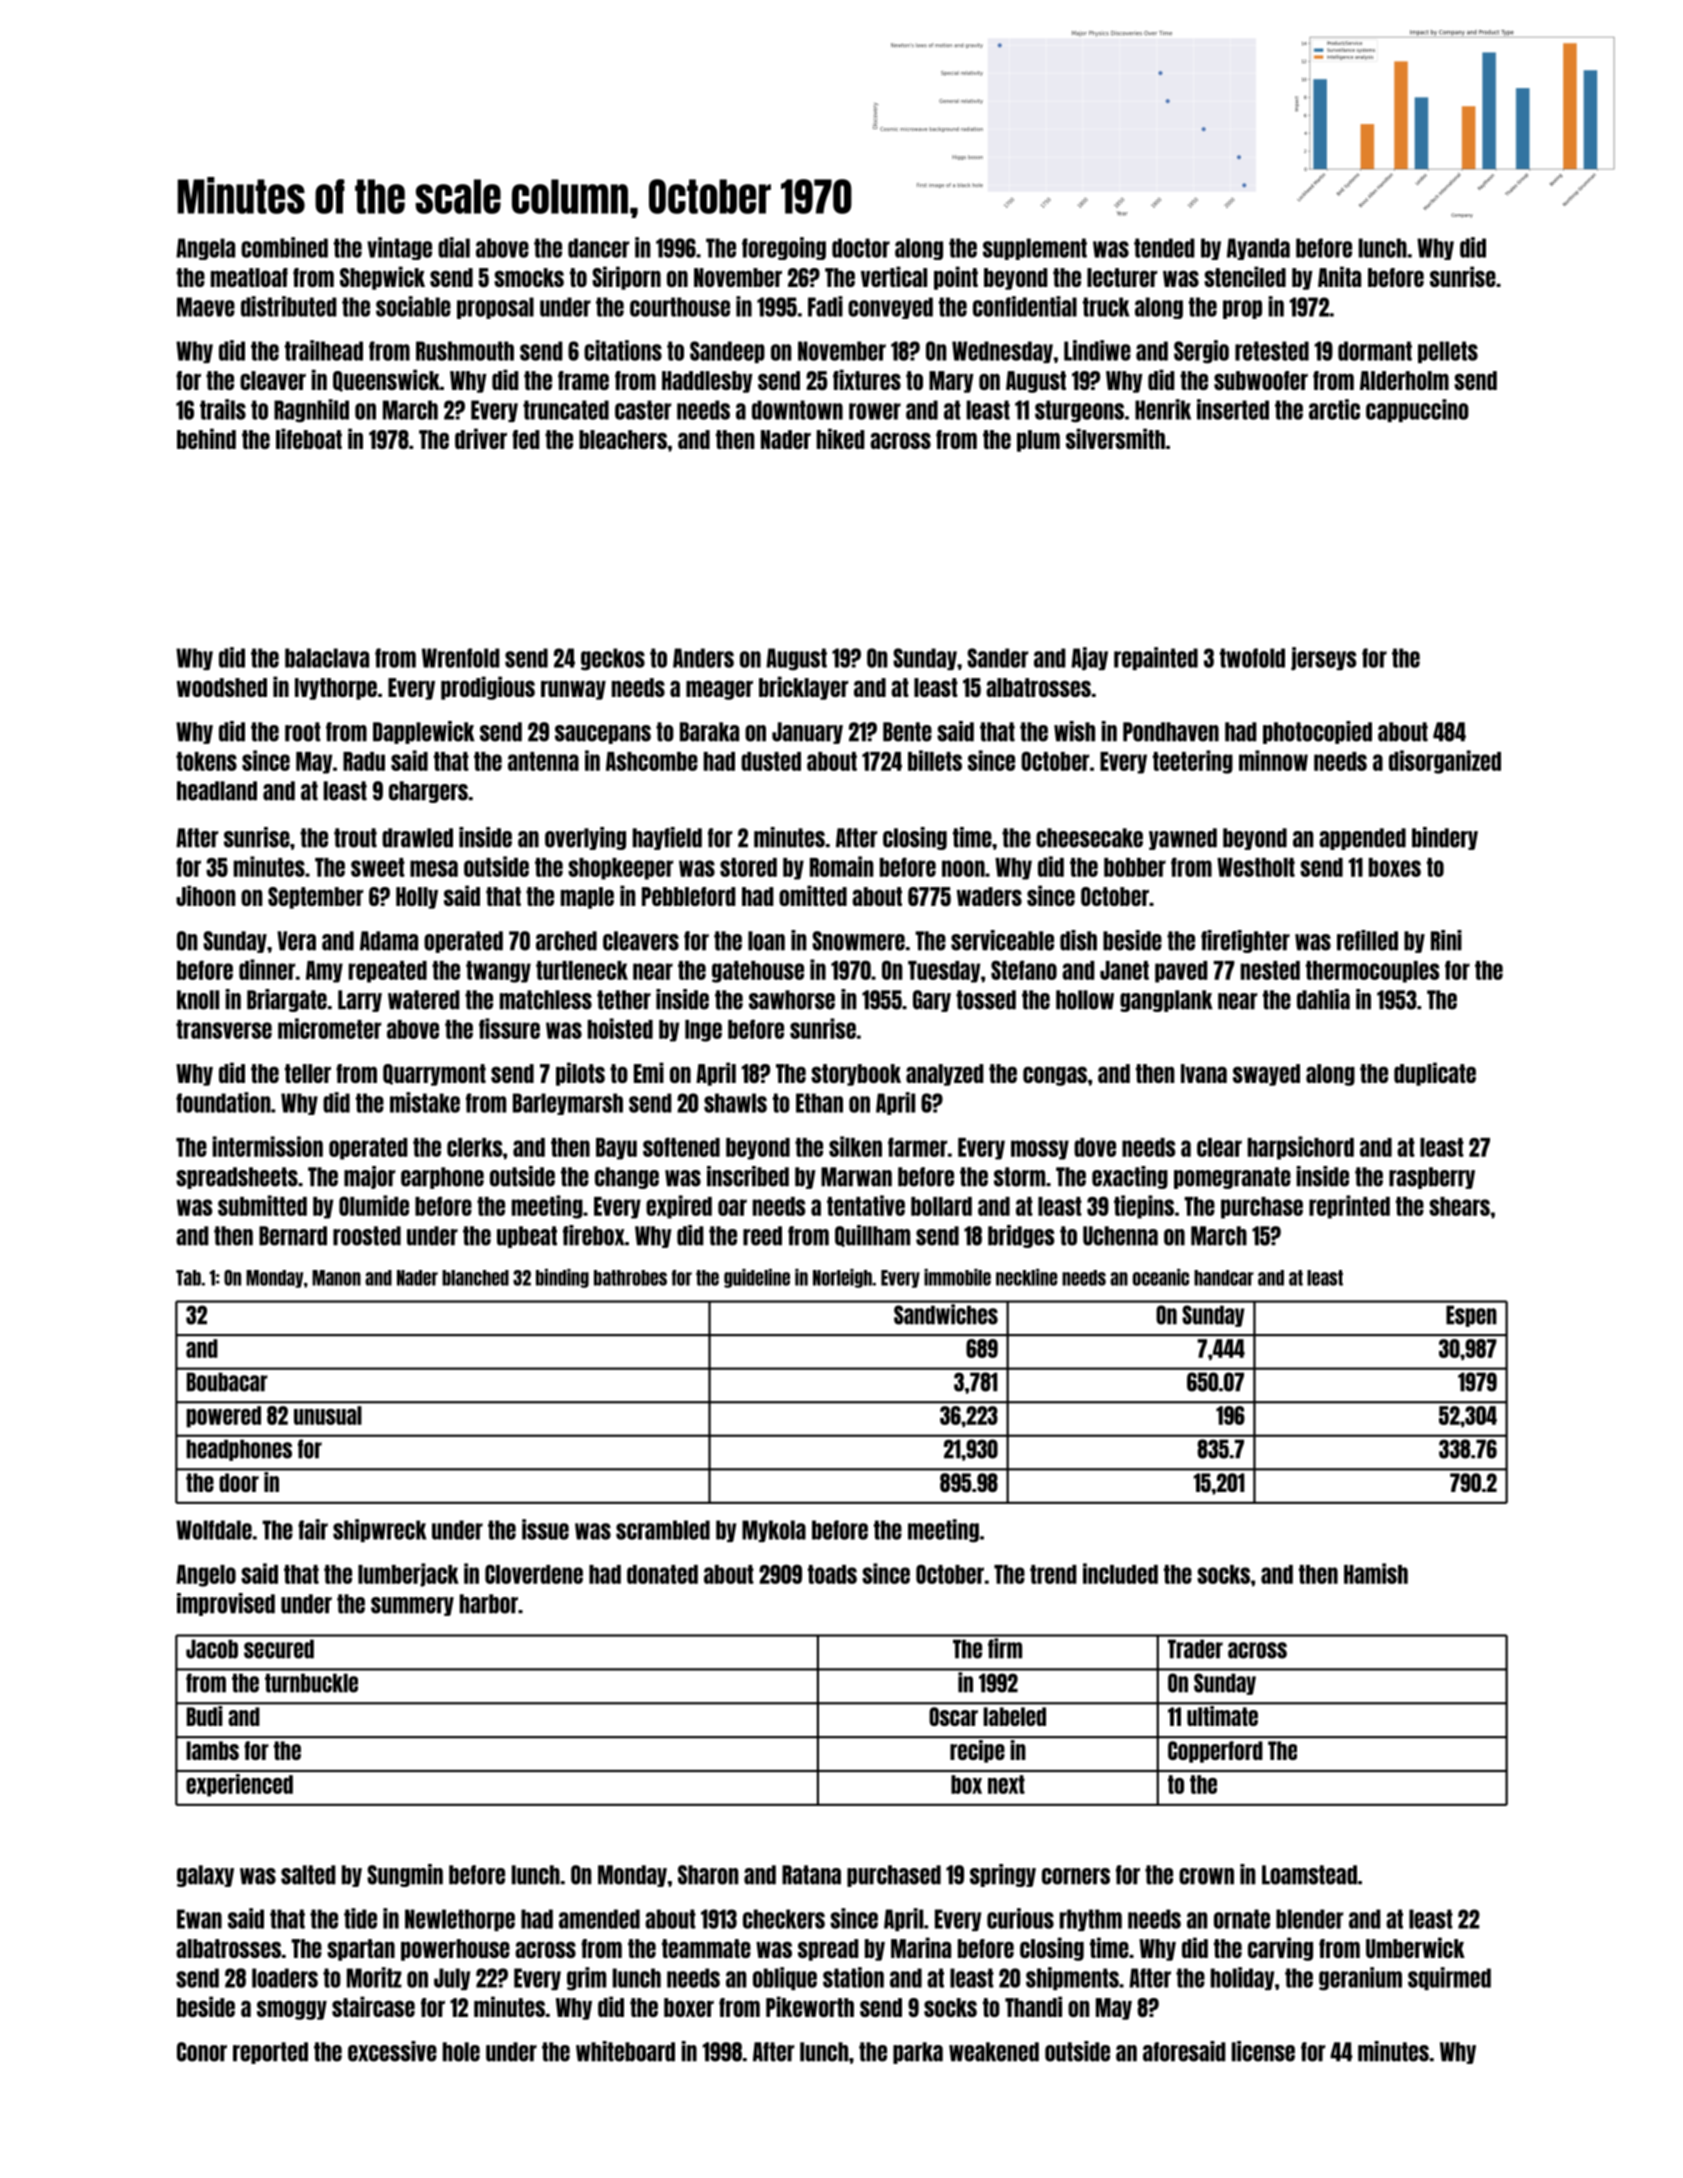 The width and height of the image is (1683, 2178). Describe the element at coordinates (481, 438) in the image. I see `driver` at that location.
